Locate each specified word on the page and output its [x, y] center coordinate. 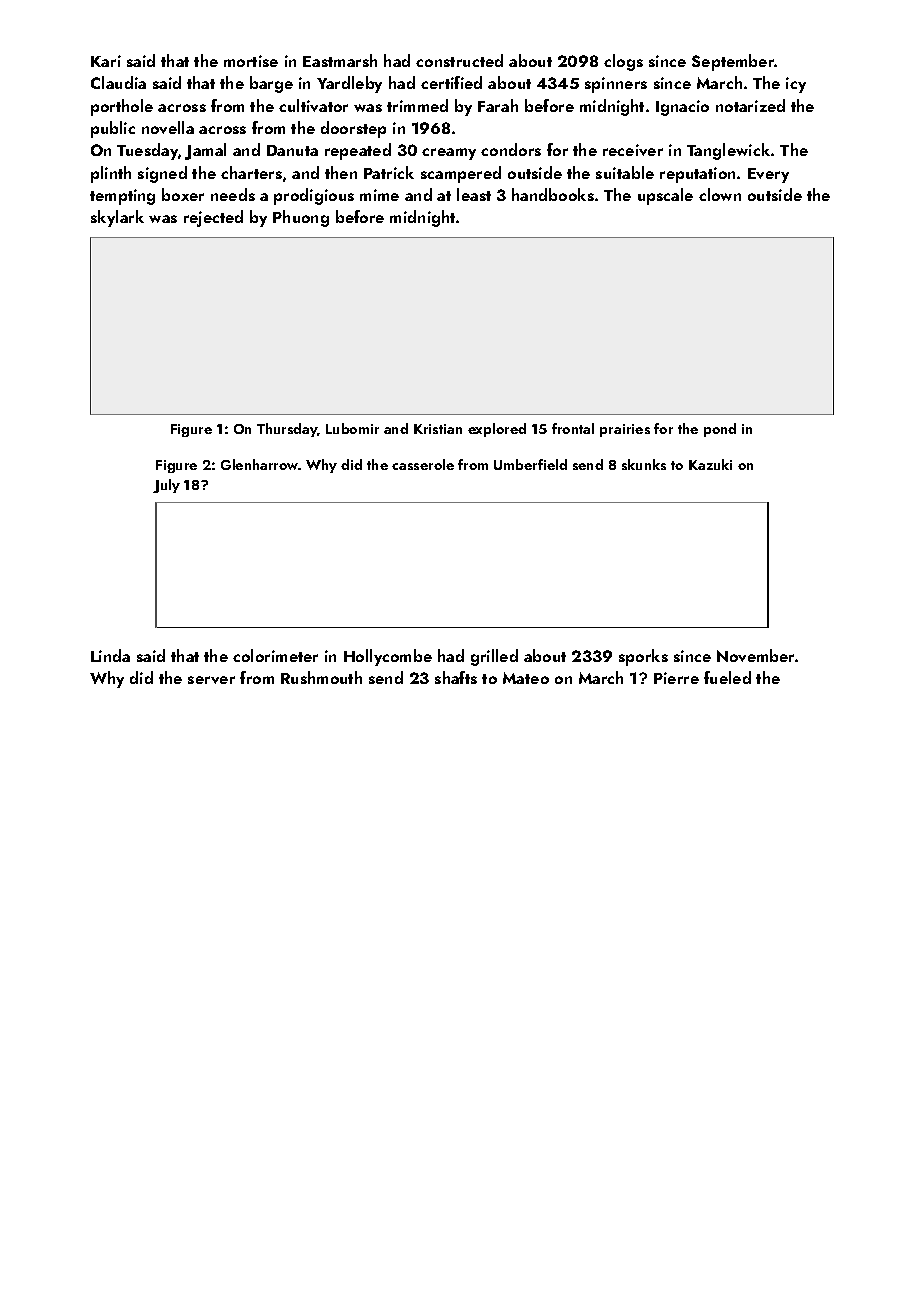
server [211, 680]
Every [768, 175]
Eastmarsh [340, 60]
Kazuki [710, 464]
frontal [573, 428]
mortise [251, 61]
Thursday [287, 430]
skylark [117, 218]
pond [720, 430]
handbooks [553, 194]
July [166, 486]
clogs [623, 62]
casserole [423, 464]
